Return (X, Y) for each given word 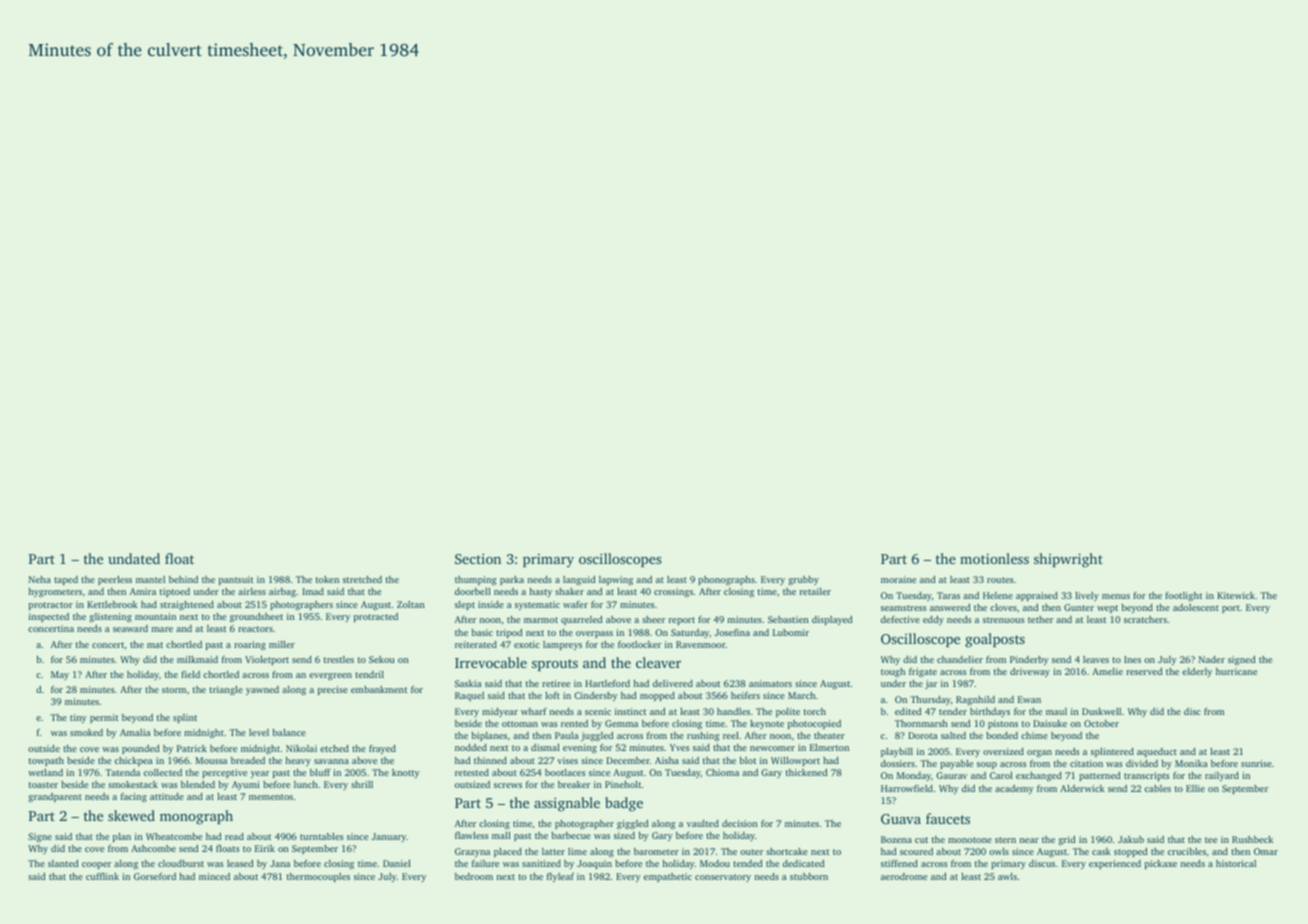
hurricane (1236, 671)
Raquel (469, 696)
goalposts (995, 640)
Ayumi (246, 785)
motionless (994, 558)
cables (1158, 788)
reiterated (476, 644)
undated (134, 558)
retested (472, 772)
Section (478, 558)
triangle (226, 690)
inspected (49, 617)
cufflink (102, 876)
